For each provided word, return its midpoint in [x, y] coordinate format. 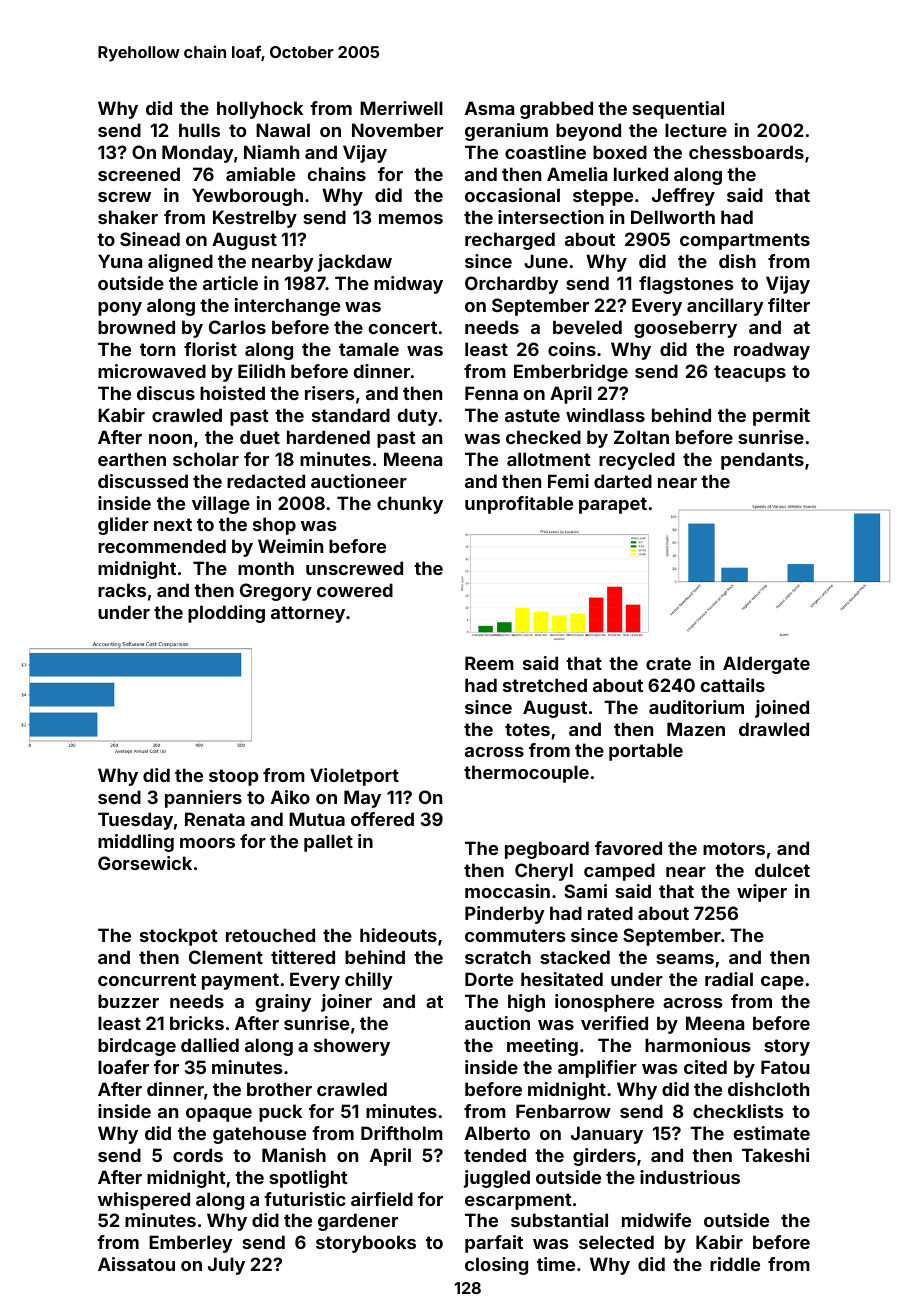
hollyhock [260, 110]
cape [782, 983]
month [266, 568]
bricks [197, 1023]
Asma [489, 108]
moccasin [507, 891]
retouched [270, 935]
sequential [678, 110]
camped [619, 872]
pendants [762, 461]
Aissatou [136, 1264]
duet [260, 437]
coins [572, 349]
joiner [346, 1003]
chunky [410, 505]
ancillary [725, 307]
